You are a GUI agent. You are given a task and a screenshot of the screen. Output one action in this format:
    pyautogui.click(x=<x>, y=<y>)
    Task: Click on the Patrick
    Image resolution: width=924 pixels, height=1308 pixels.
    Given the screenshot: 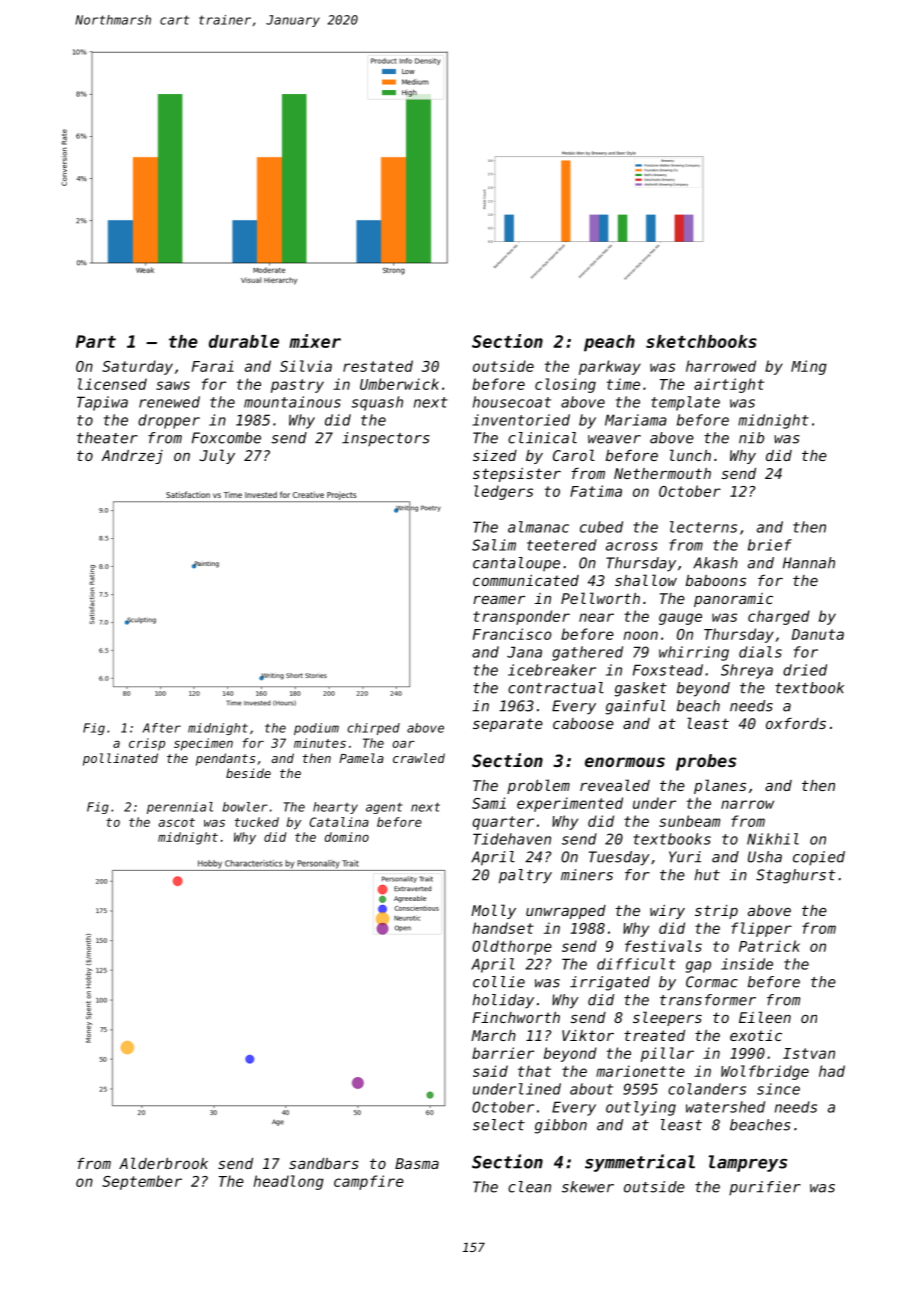 What is the action you would take?
    pyautogui.click(x=769, y=946)
